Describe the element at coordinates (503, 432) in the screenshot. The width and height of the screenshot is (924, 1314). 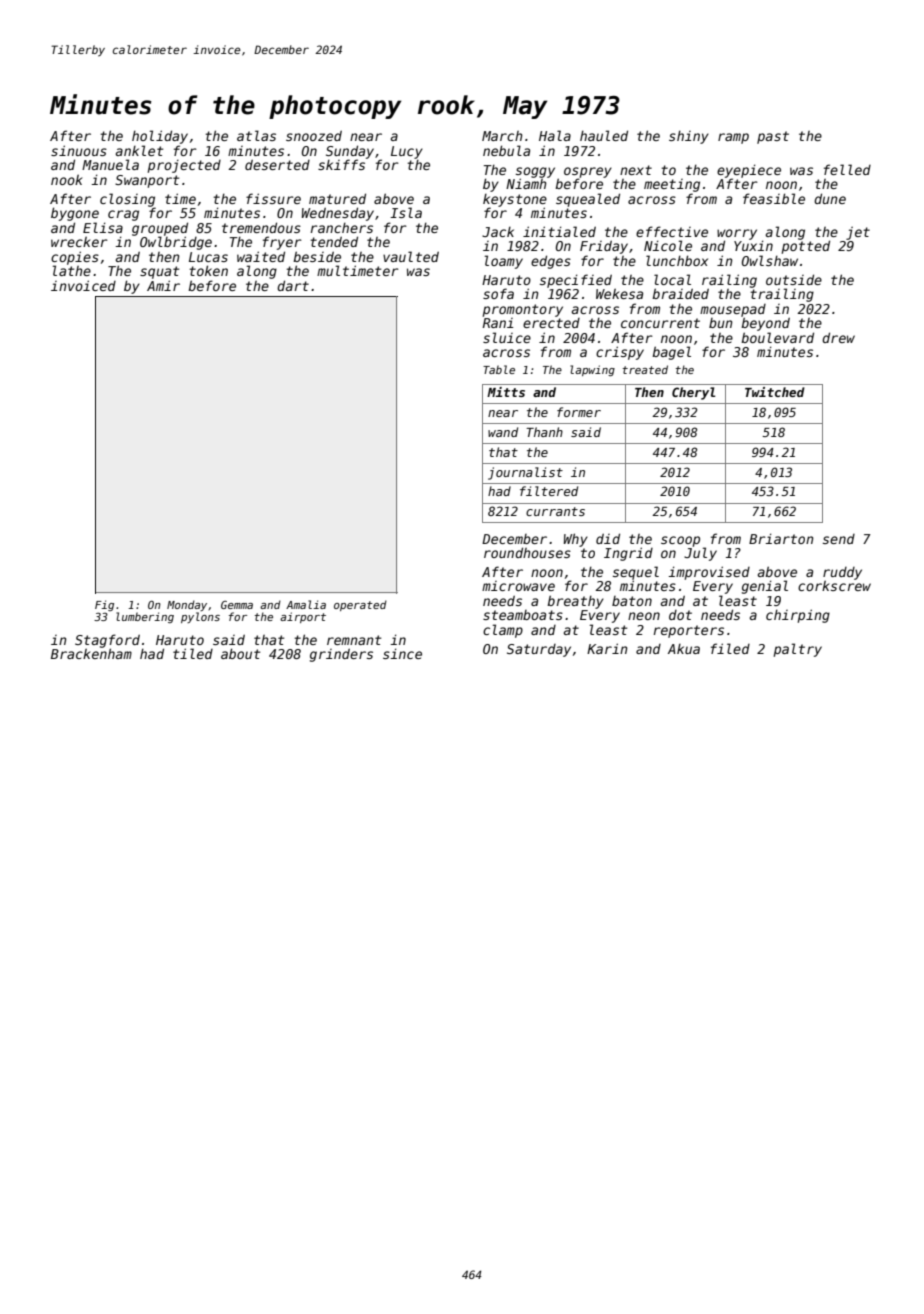
I see `wand` at that location.
